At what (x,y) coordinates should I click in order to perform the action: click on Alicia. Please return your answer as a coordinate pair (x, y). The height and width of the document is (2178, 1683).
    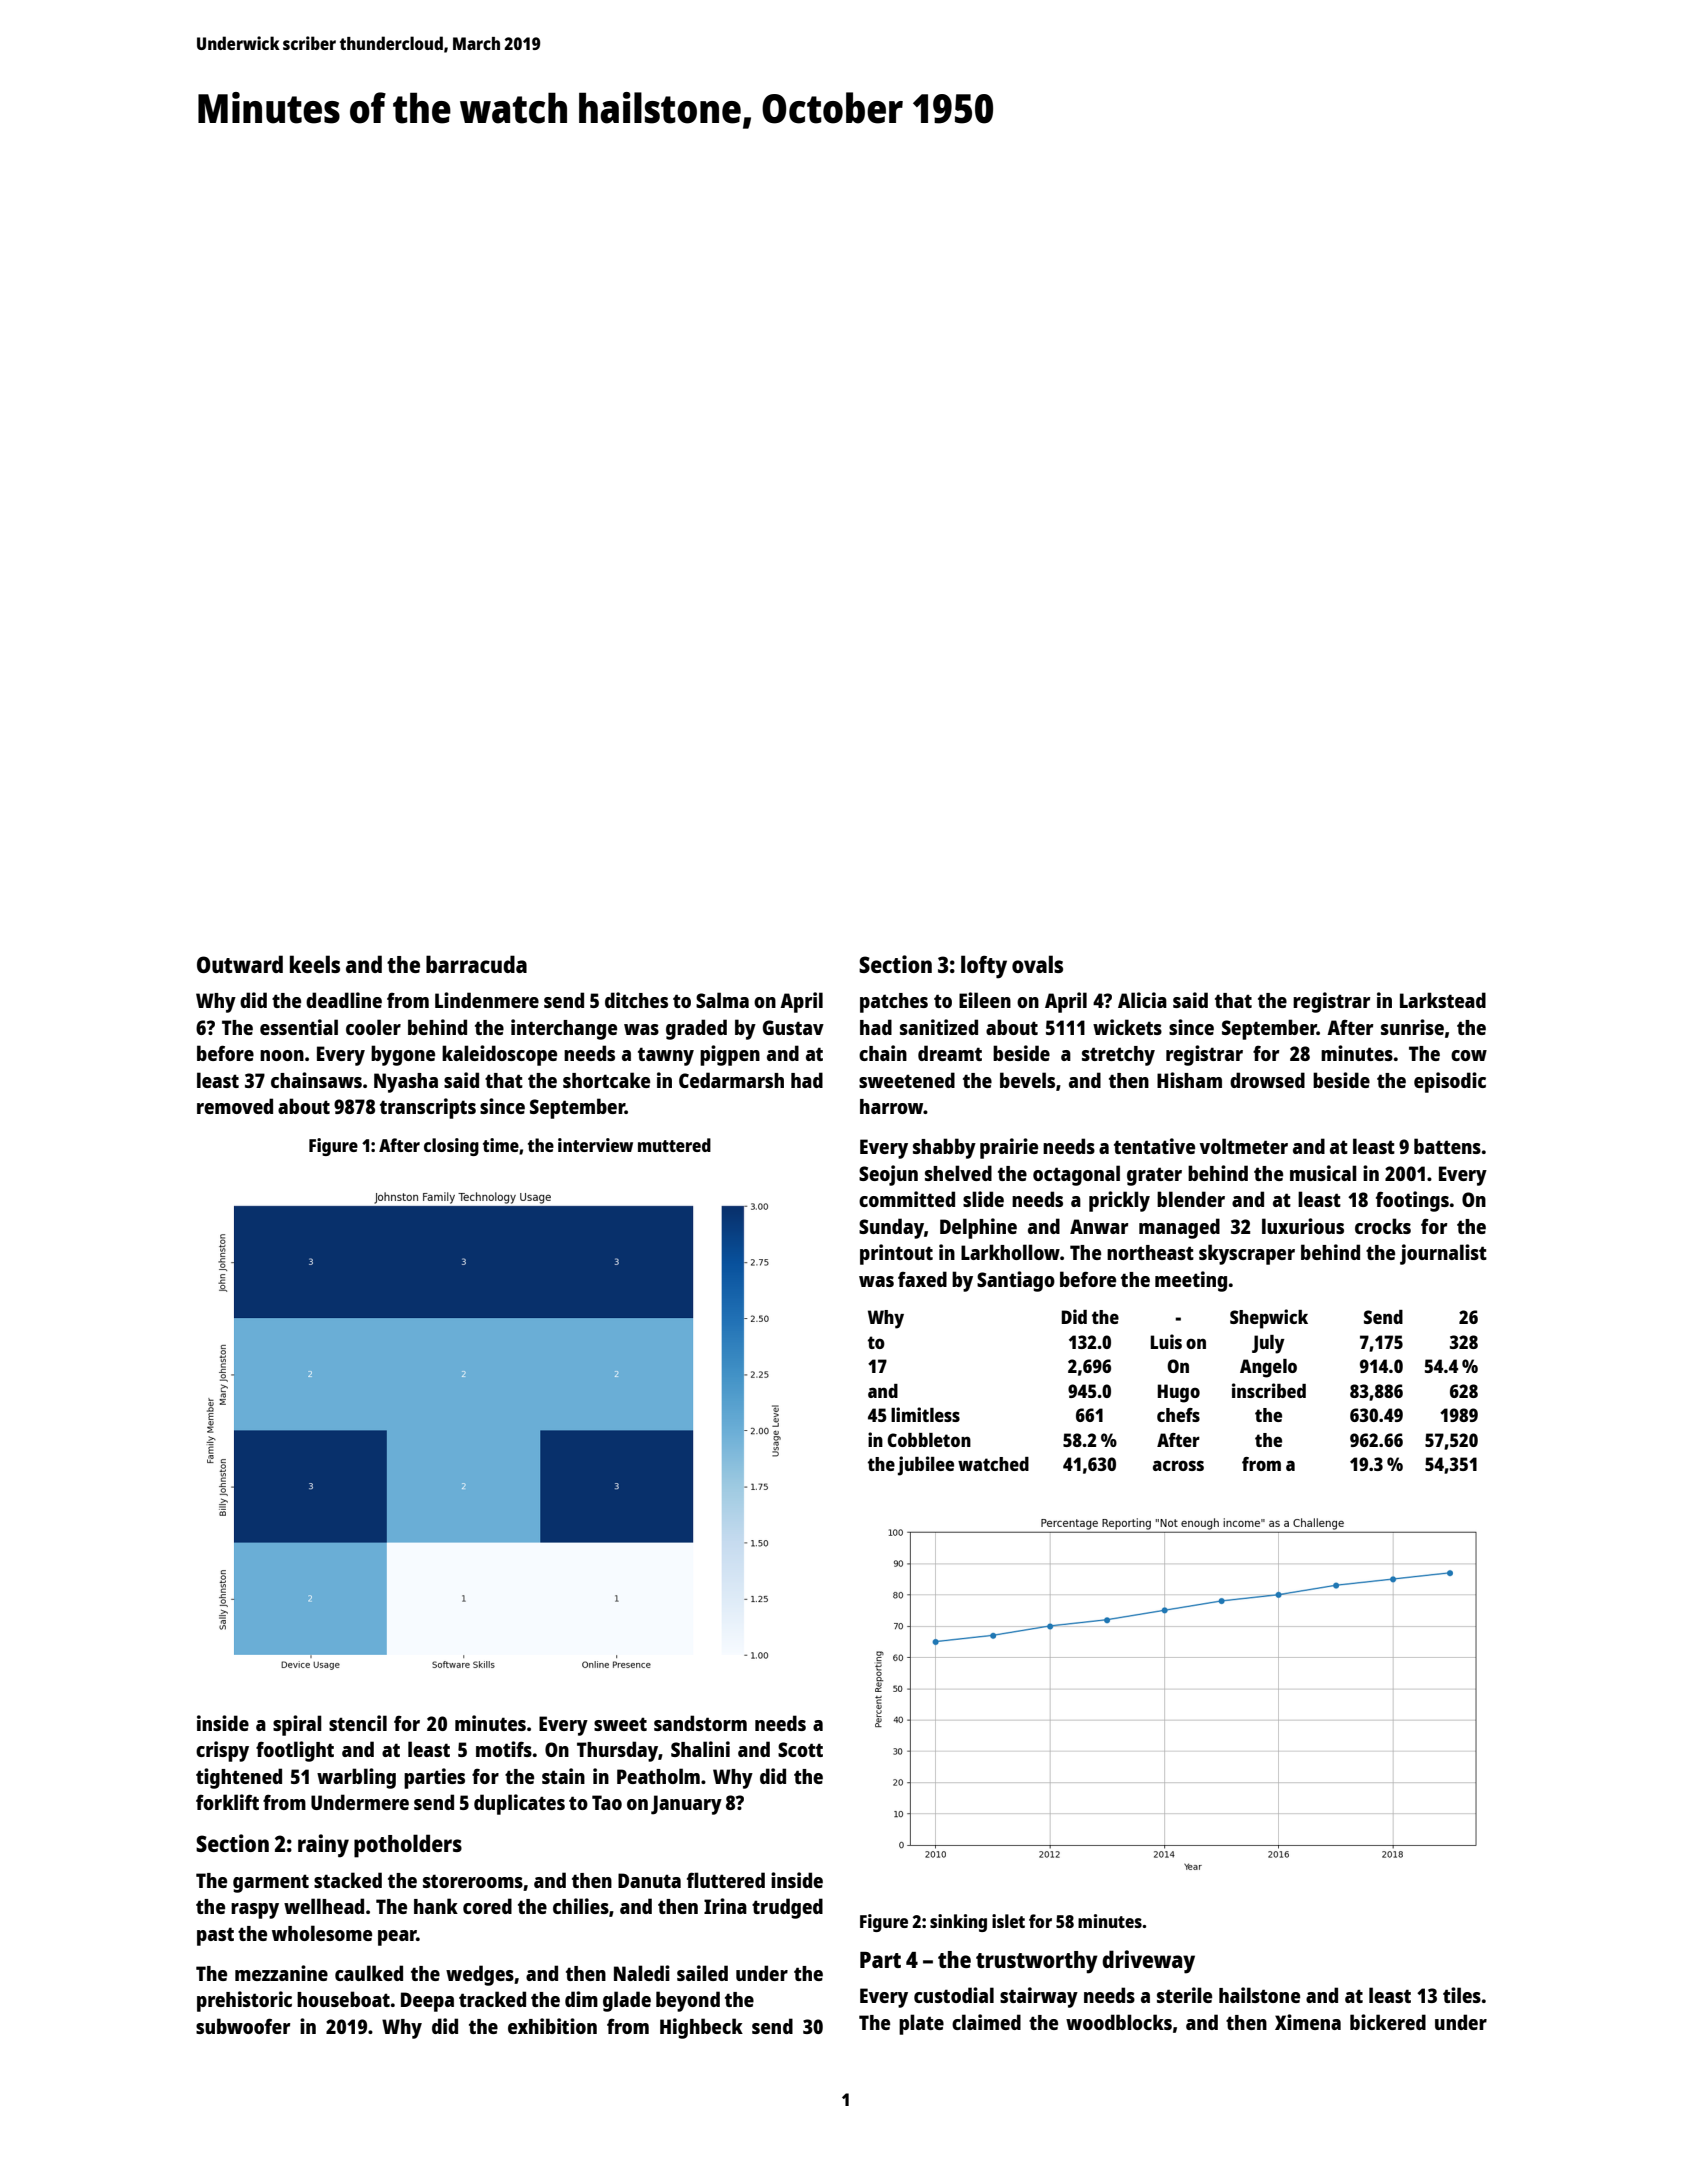
    Looking at the image, I should click on (1142, 1000).
